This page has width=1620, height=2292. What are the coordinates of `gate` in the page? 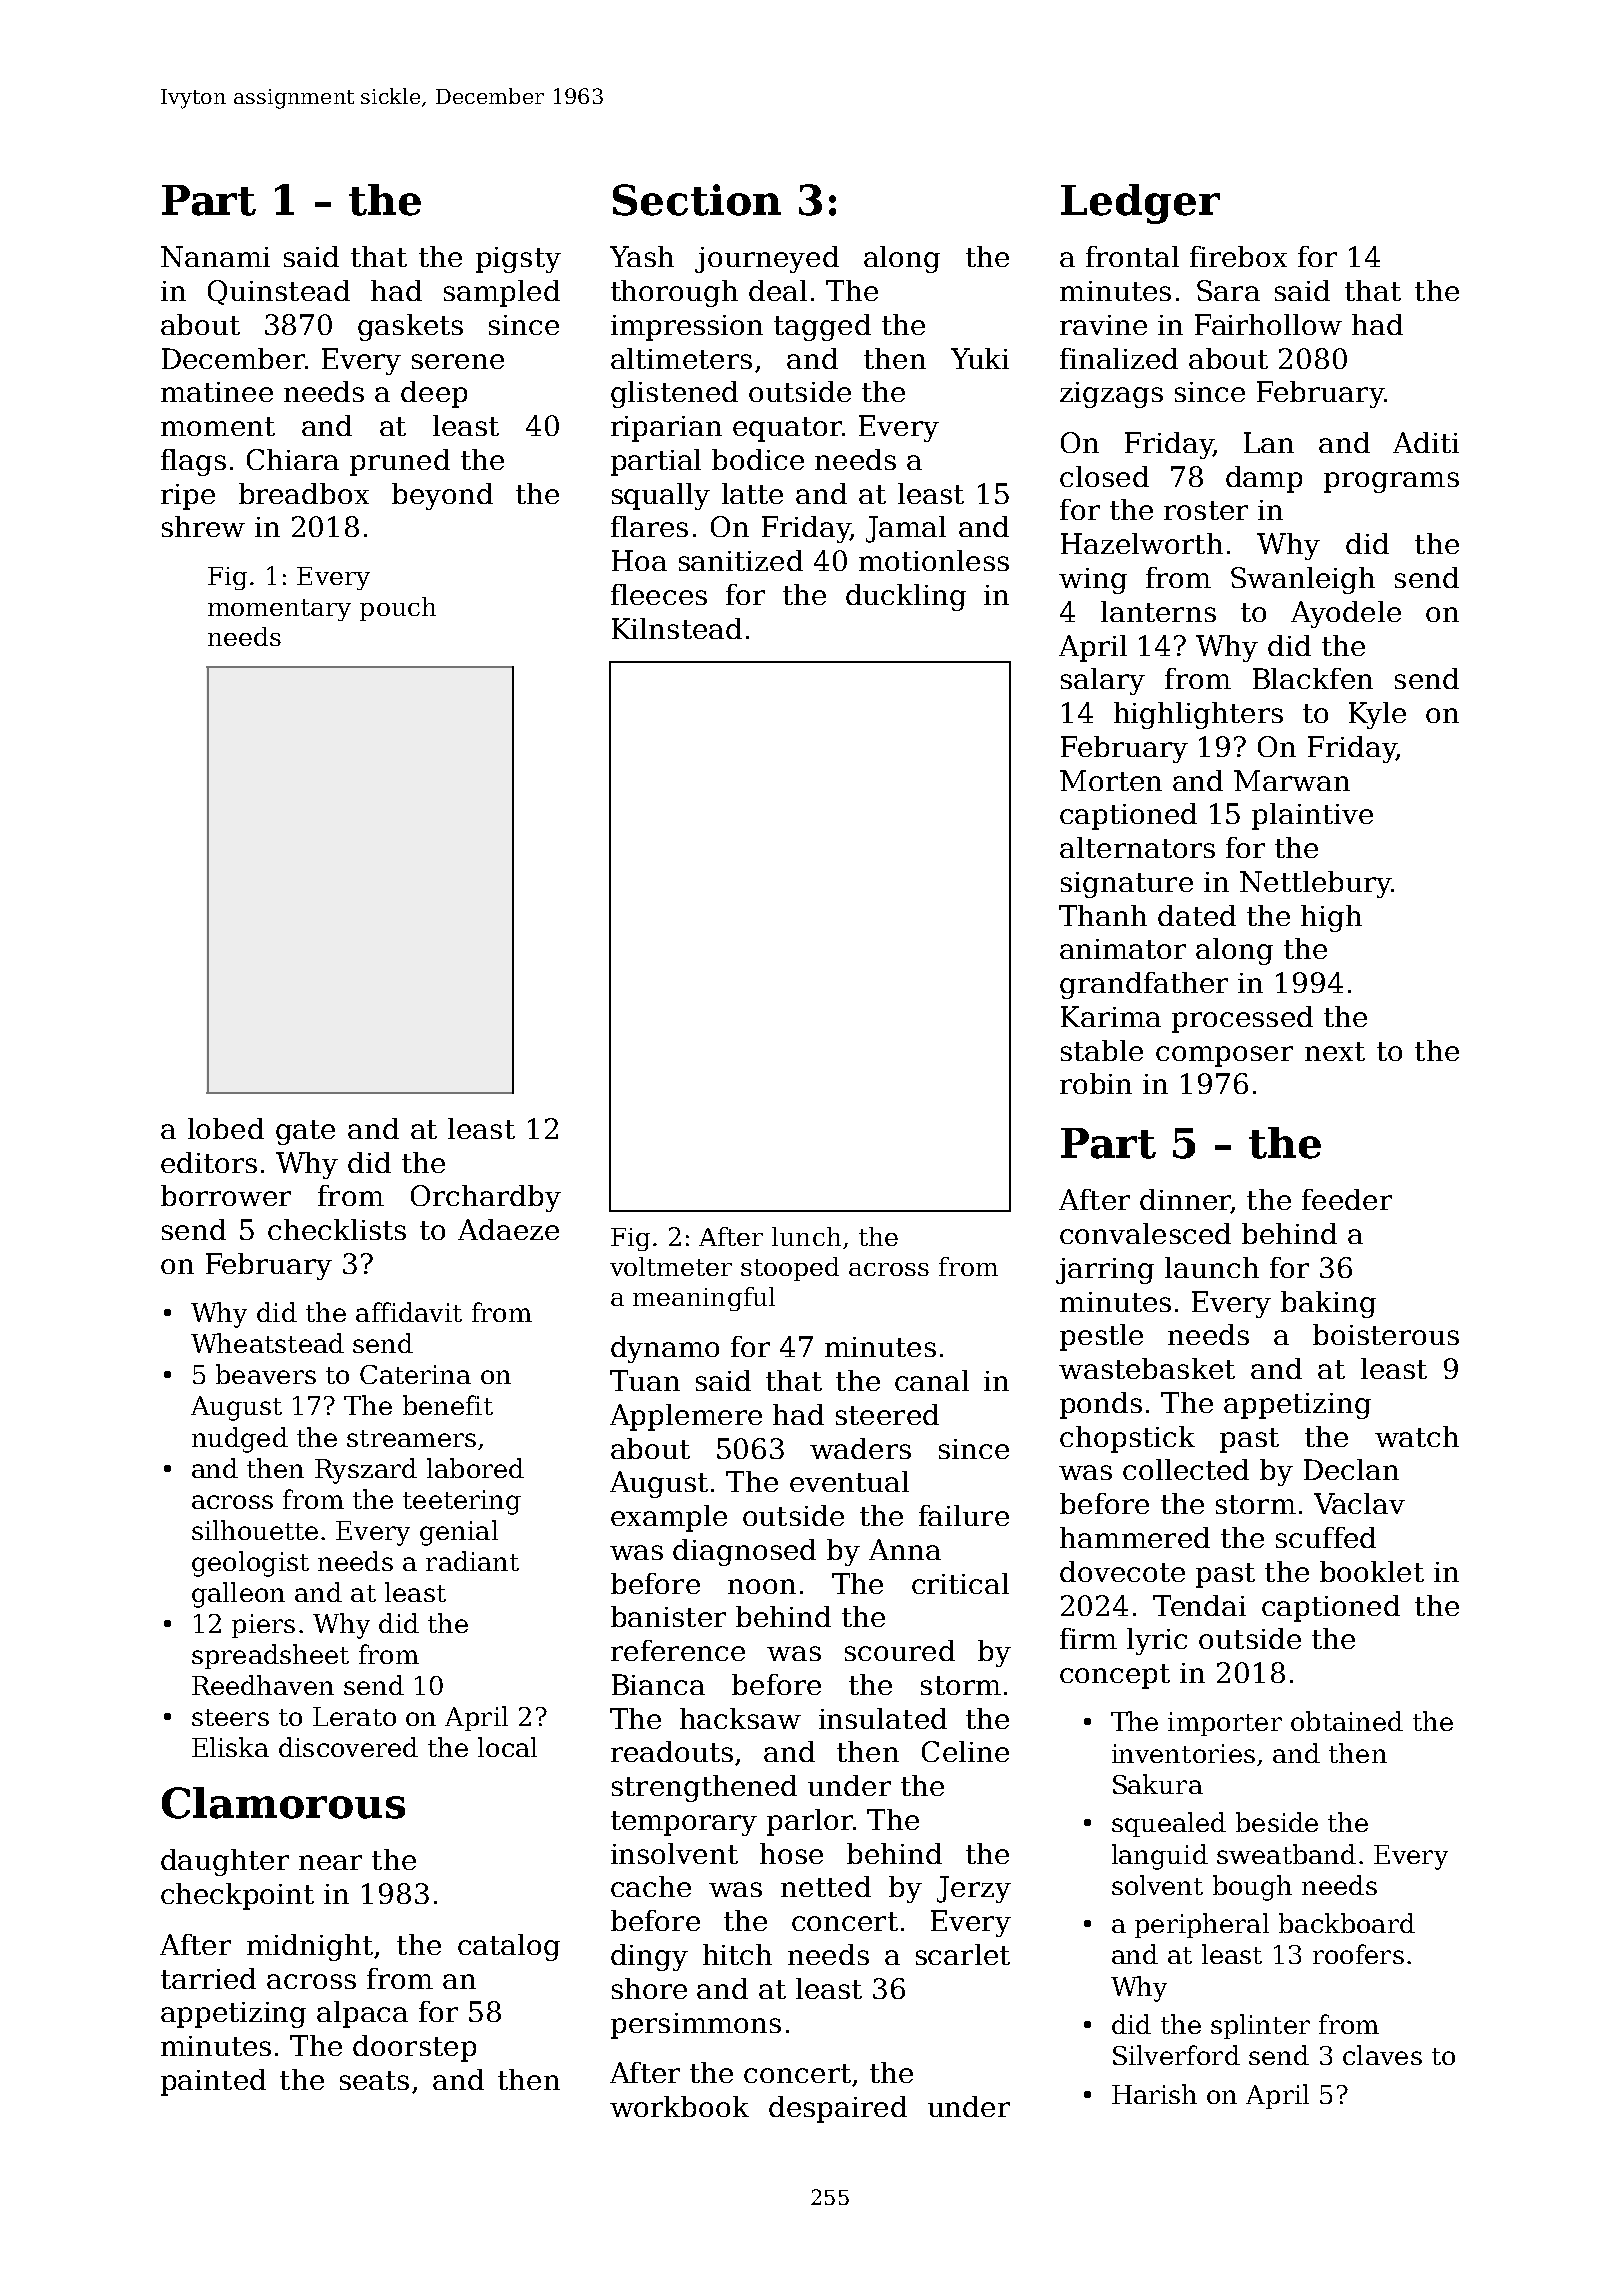 It's located at (305, 1132).
